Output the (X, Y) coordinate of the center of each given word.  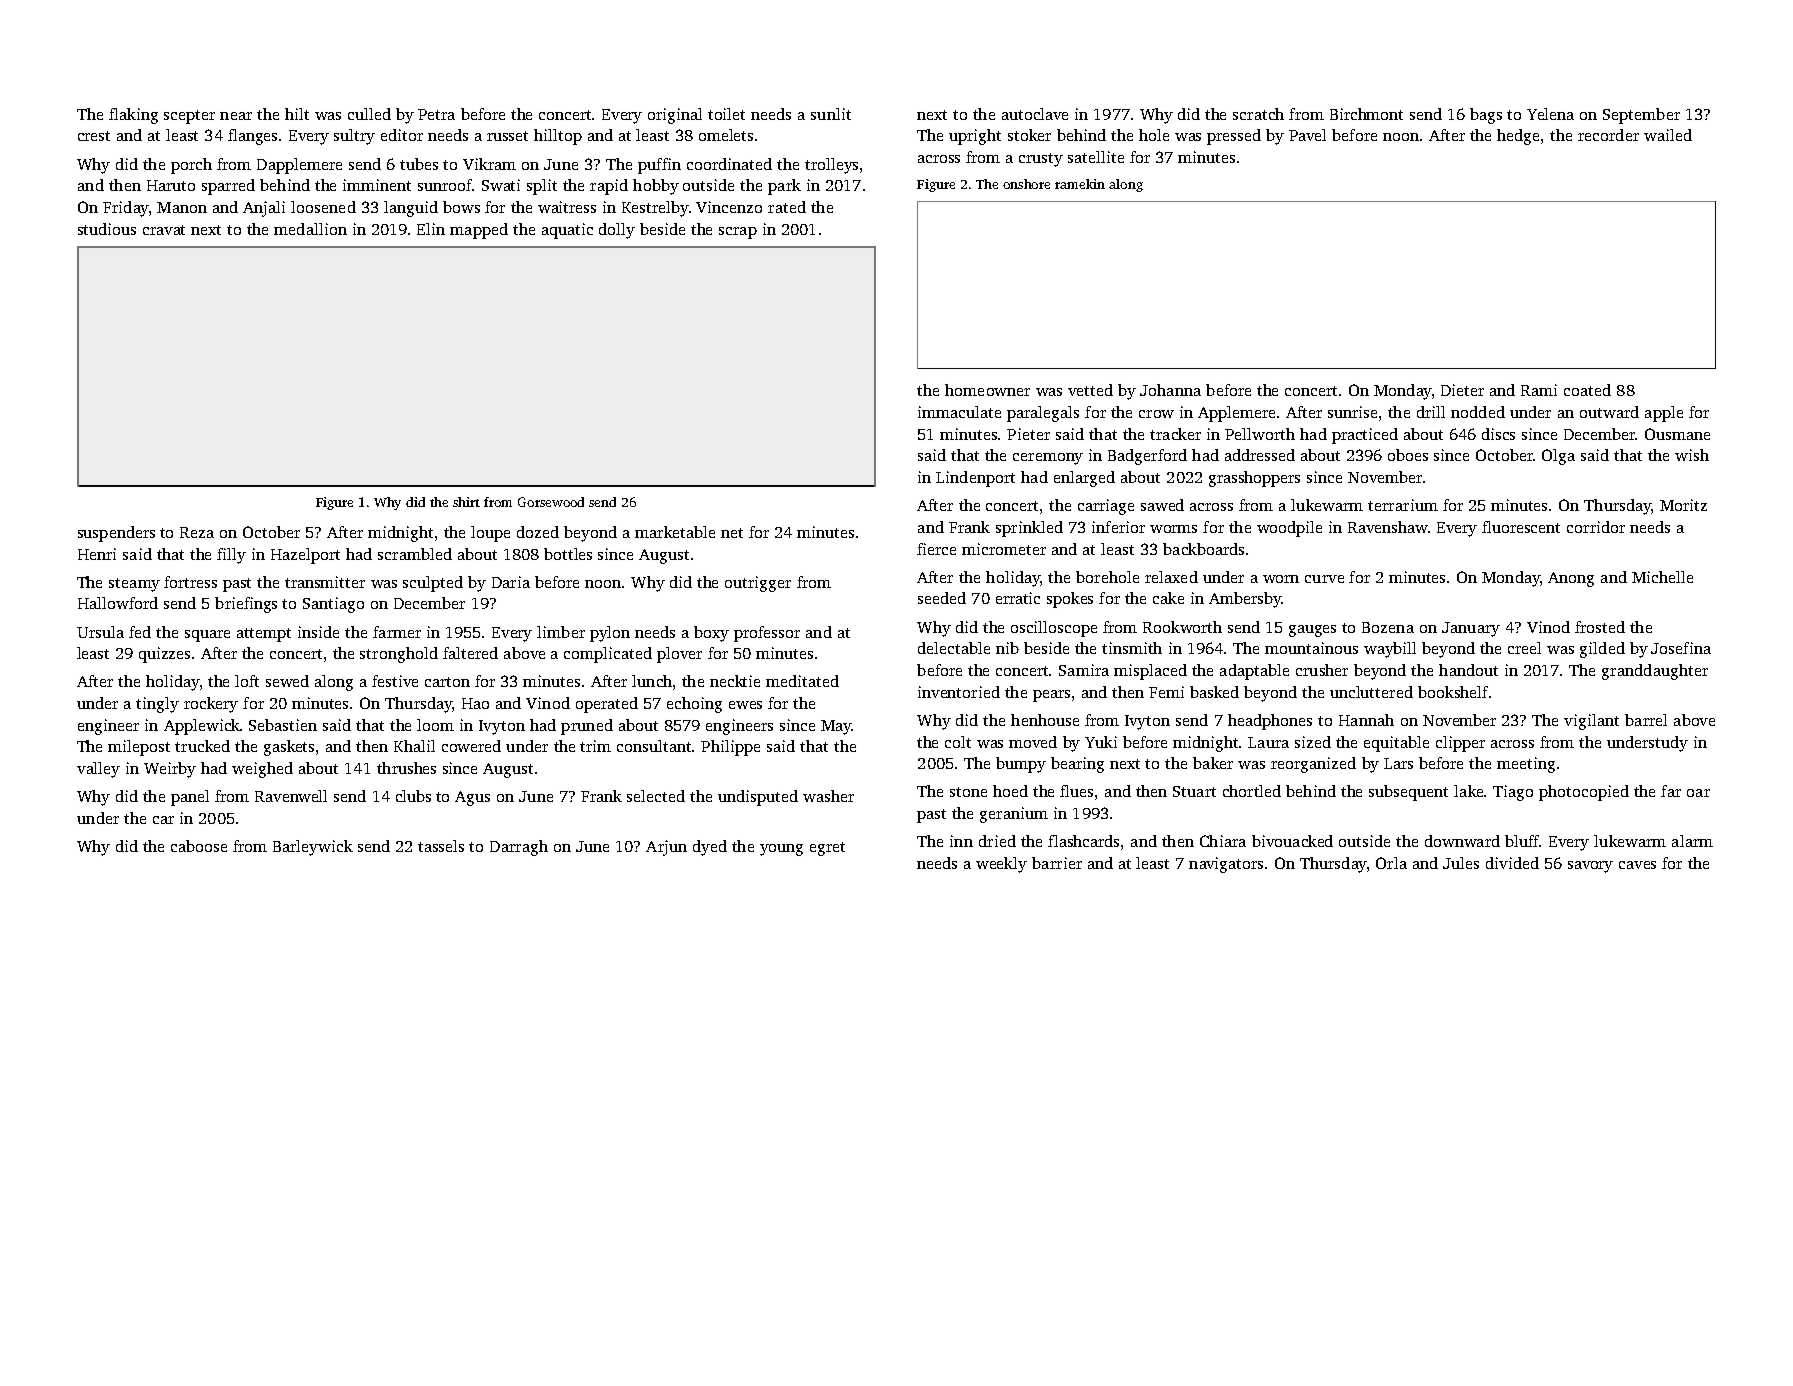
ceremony (1048, 459)
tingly (157, 705)
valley (98, 770)
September (1641, 116)
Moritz (1683, 505)
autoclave (1035, 114)
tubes (419, 164)
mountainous (1311, 648)
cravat (164, 230)
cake (1168, 598)
